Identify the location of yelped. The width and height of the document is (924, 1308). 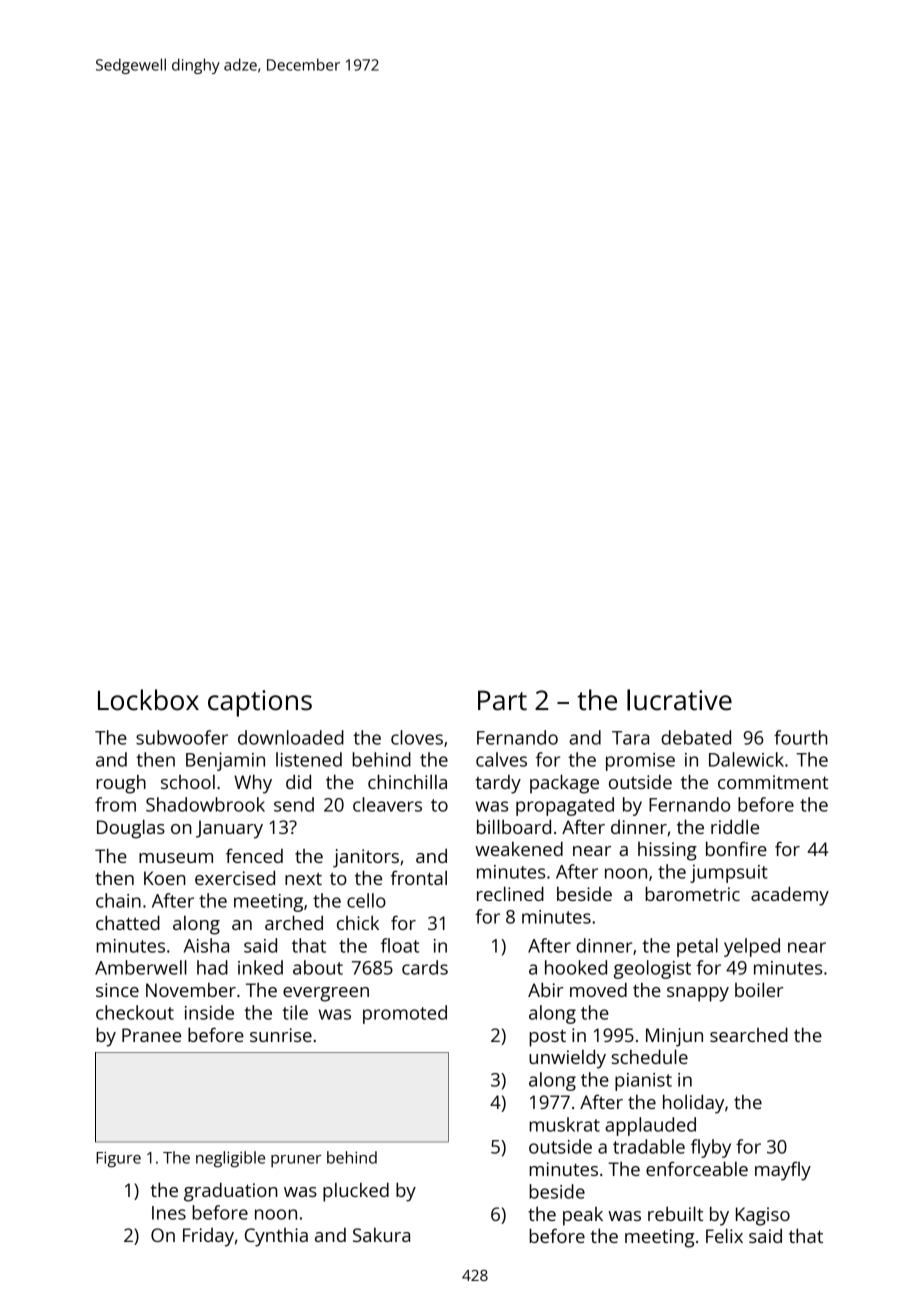
(752, 947).
